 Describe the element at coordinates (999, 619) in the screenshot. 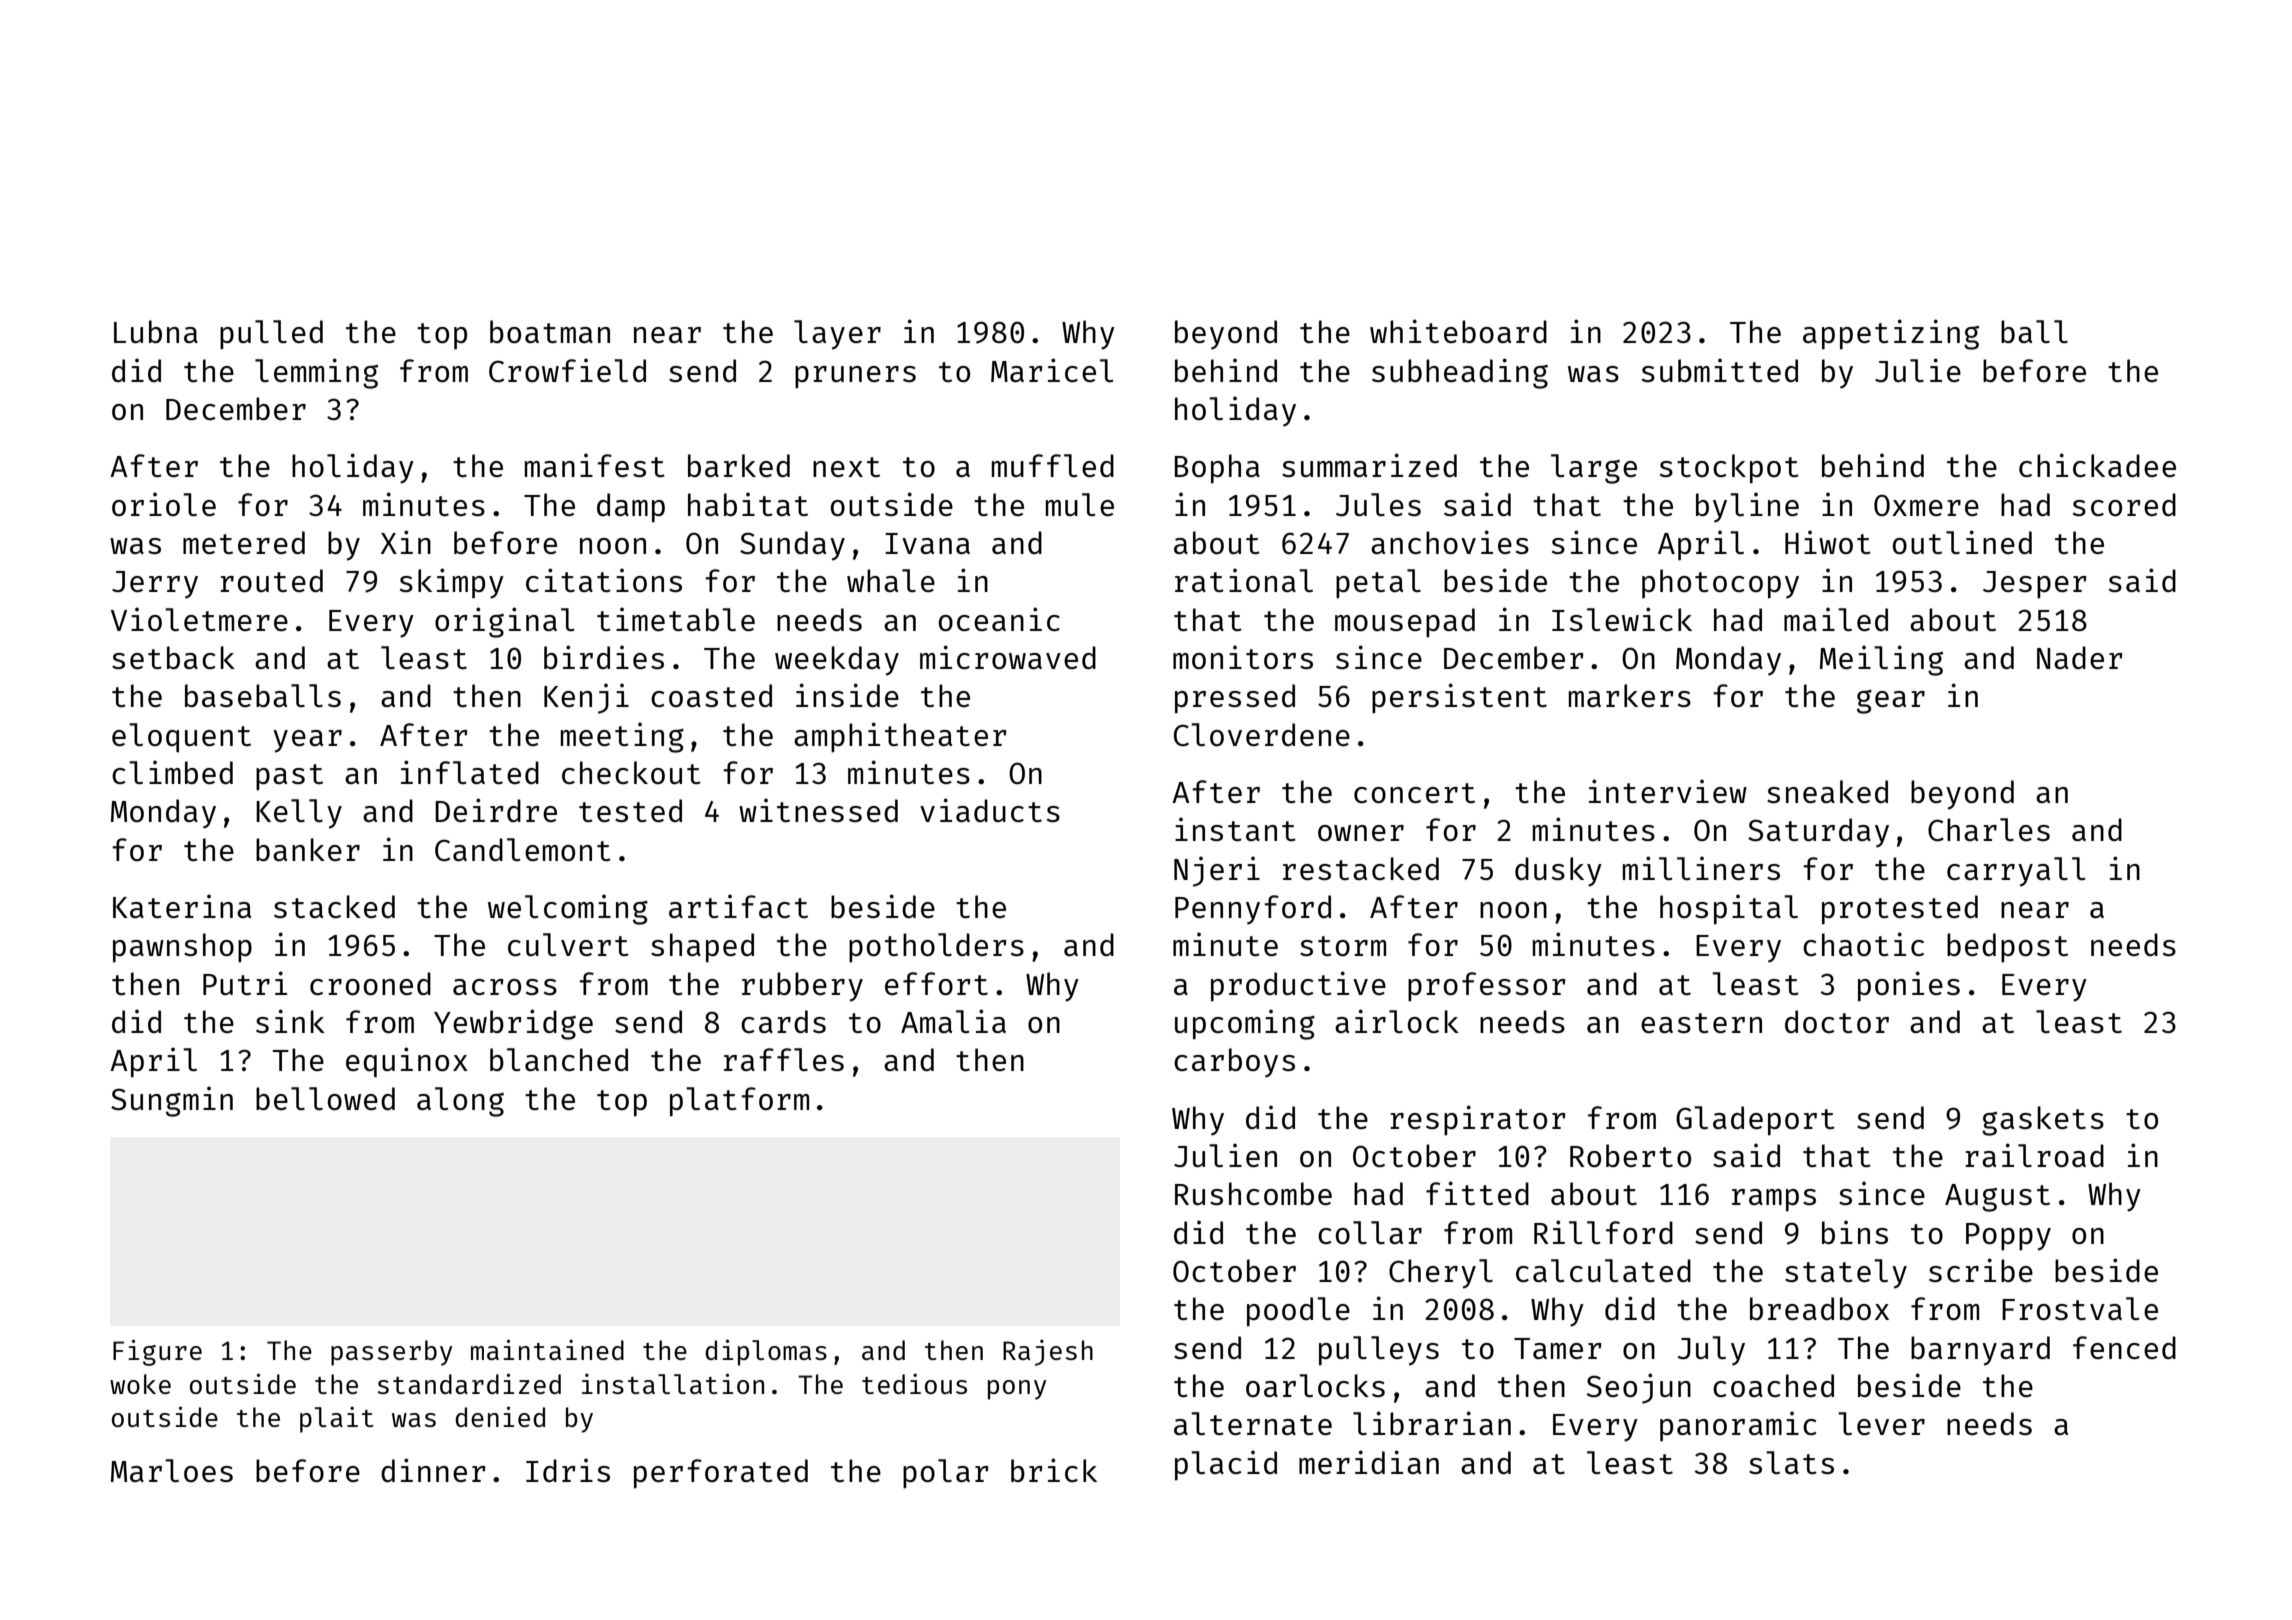

I see `oceanic` at that location.
